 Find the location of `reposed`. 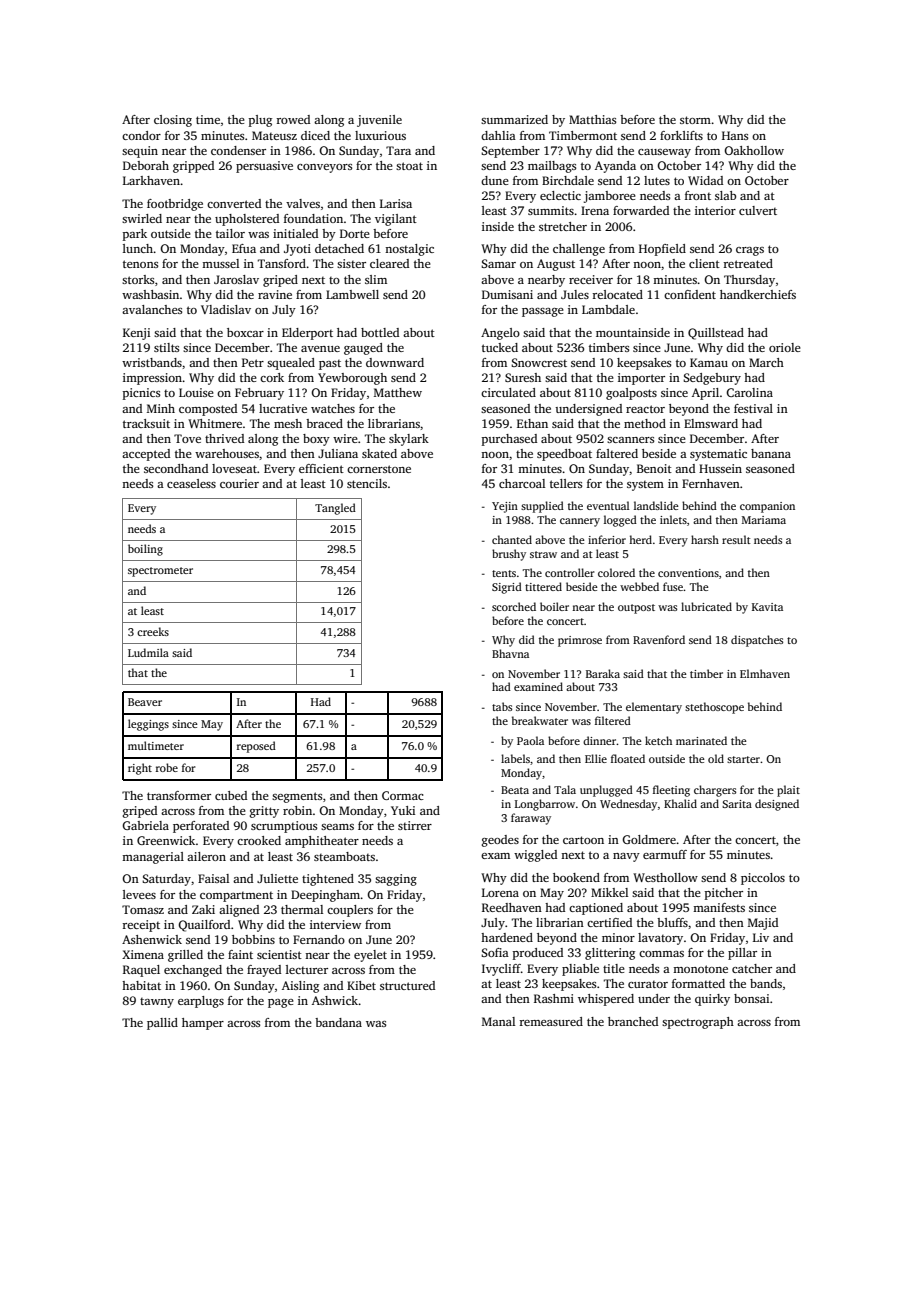

reposed is located at coordinates (256, 747).
